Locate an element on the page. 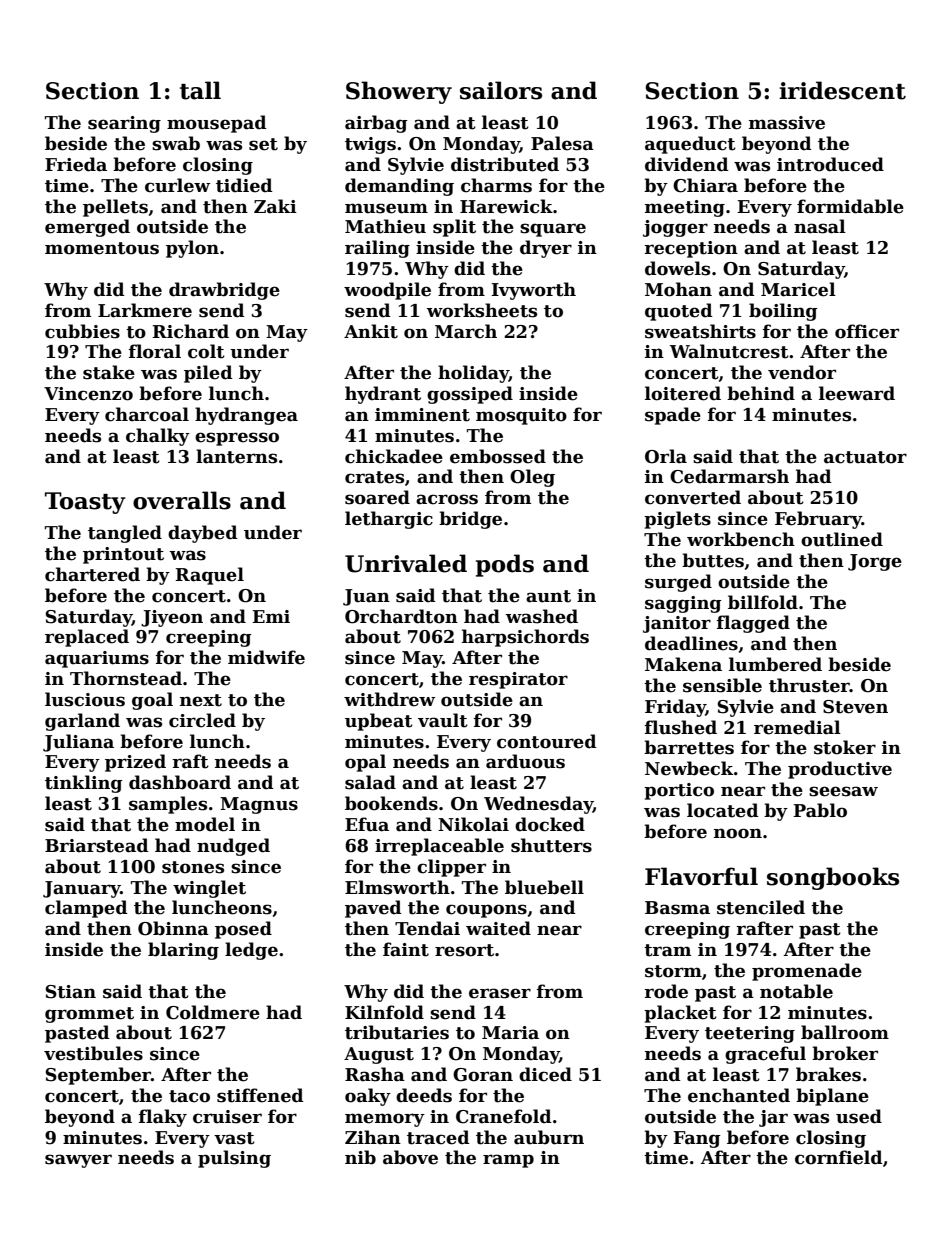 The width and height of the page is (952, 1233). samples is located at coordinates (168, 805).
